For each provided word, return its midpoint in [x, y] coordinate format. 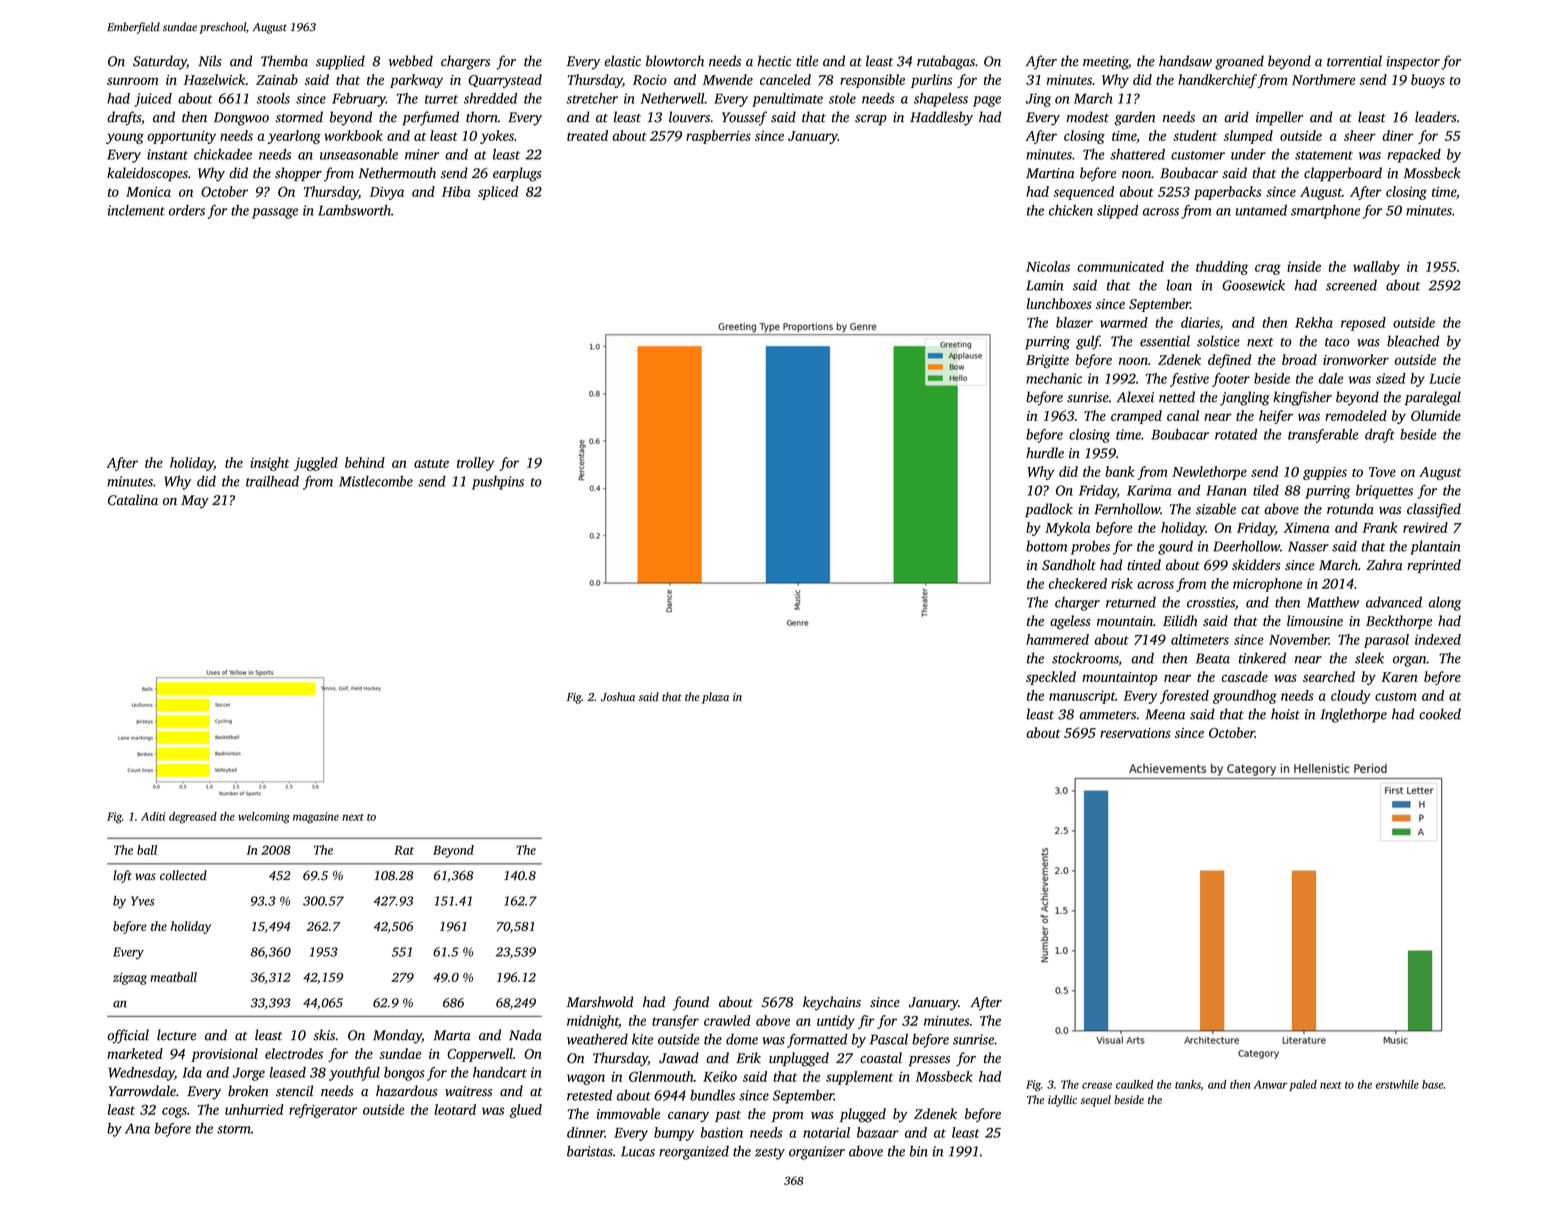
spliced [498, 193]
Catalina [133, 500]
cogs [174, 1112]
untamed [1261, 210]
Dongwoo [241, 119]
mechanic [1054, 378]
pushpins [498, 483]
